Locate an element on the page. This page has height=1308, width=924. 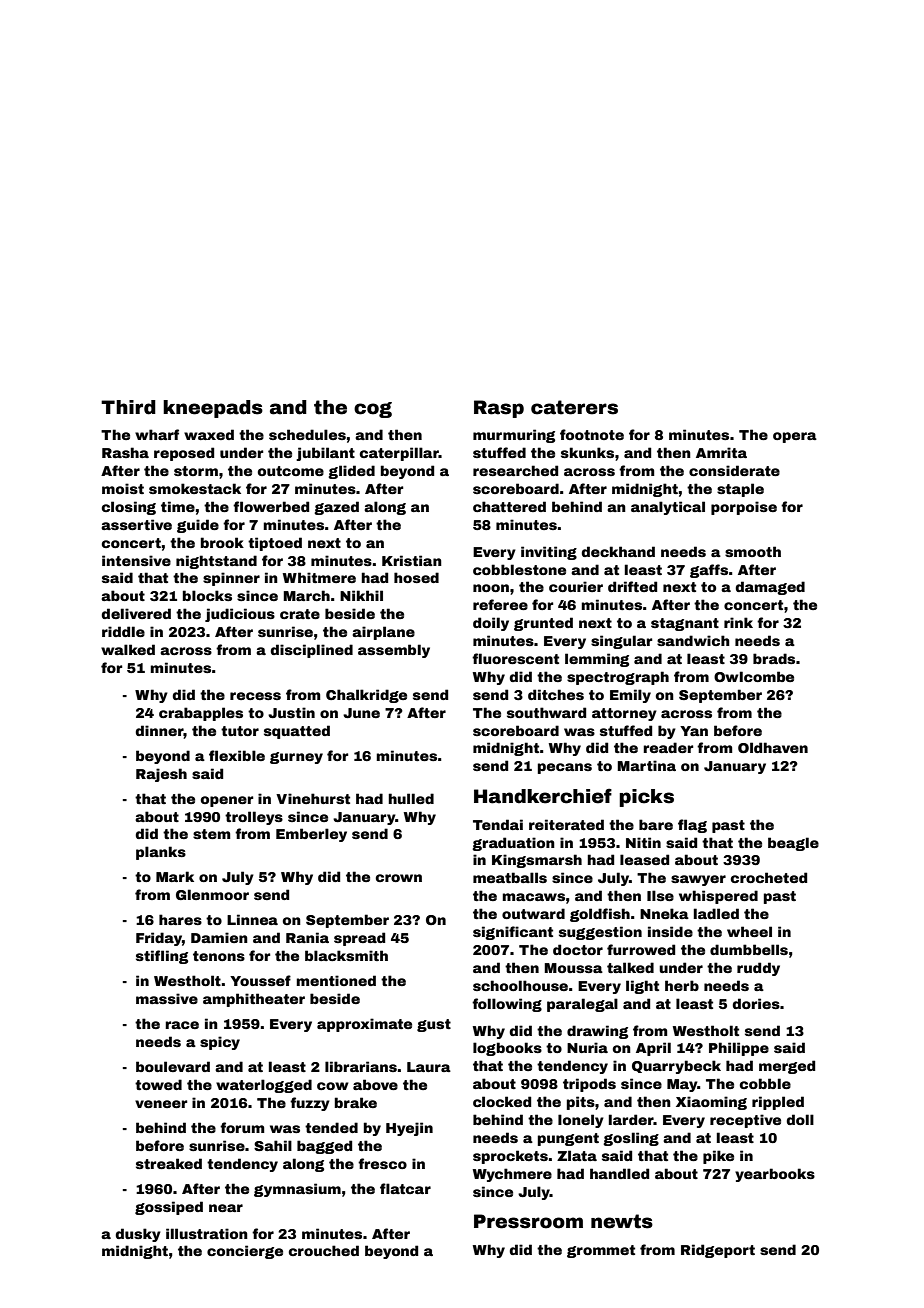
towed is located at coordinates (158, 1084).
